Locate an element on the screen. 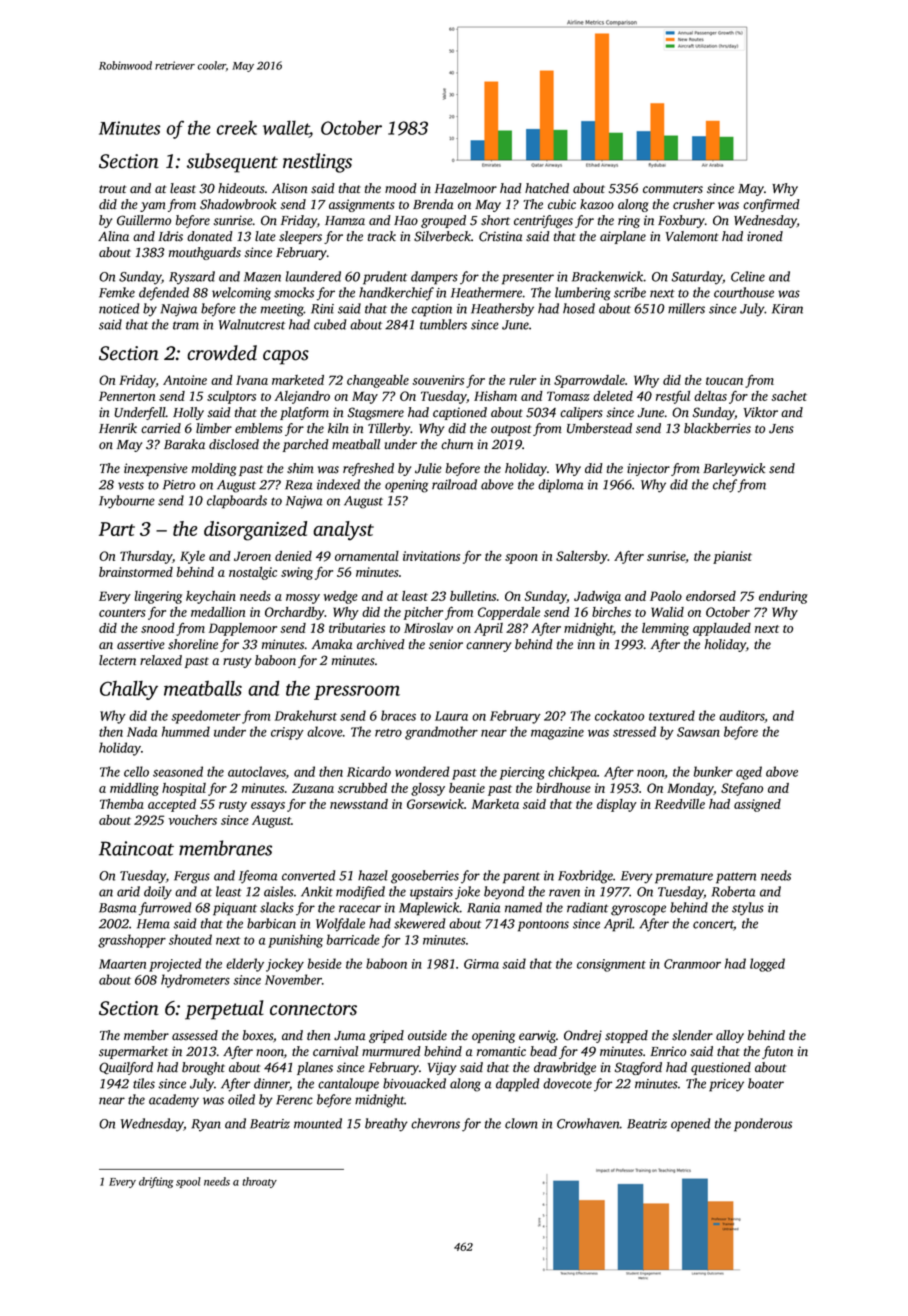 This screenshot has height=1316, width=908. stylus is located at coordinates (748, 909).
